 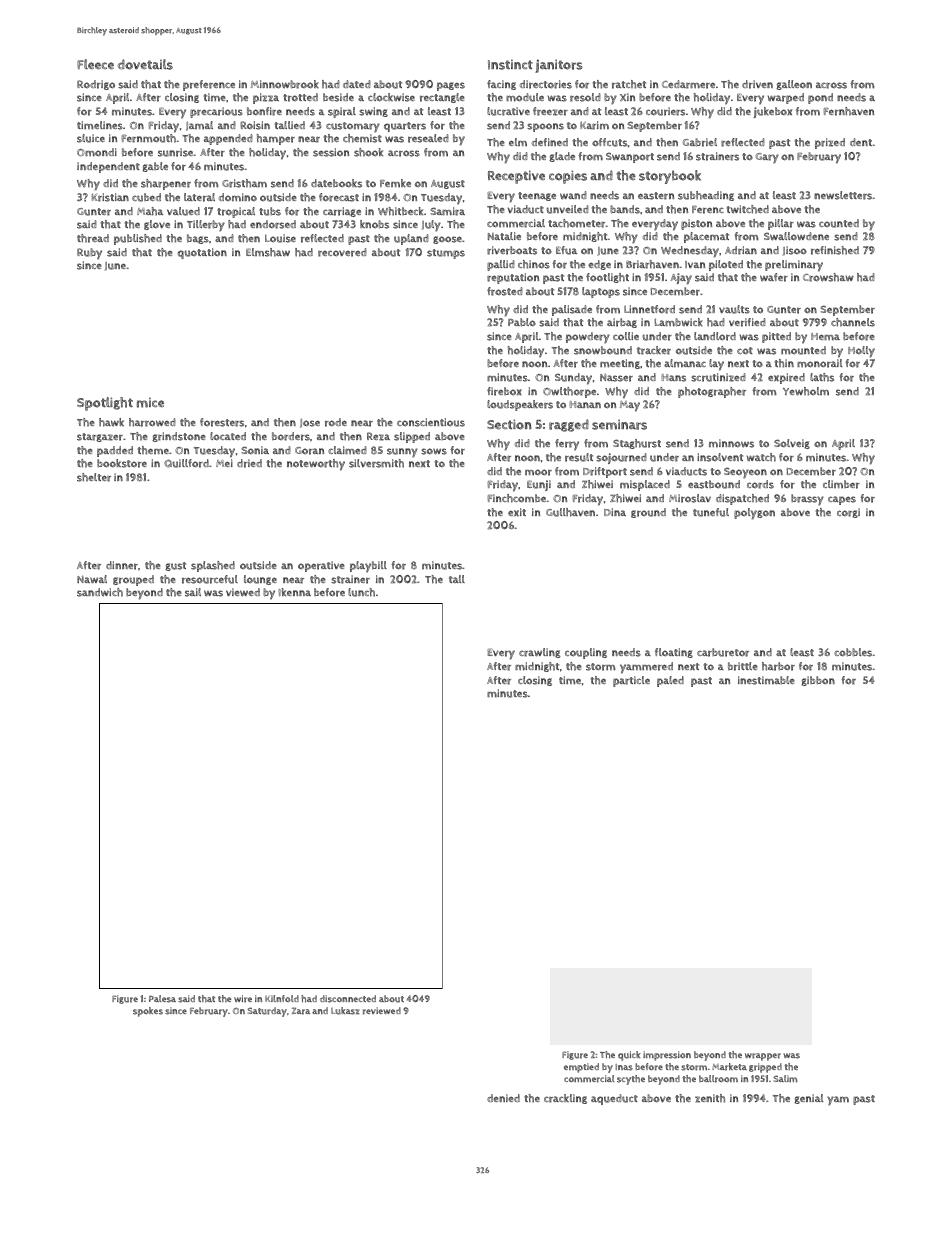 I want to click on clockwise, so click(x=391, y=97).
